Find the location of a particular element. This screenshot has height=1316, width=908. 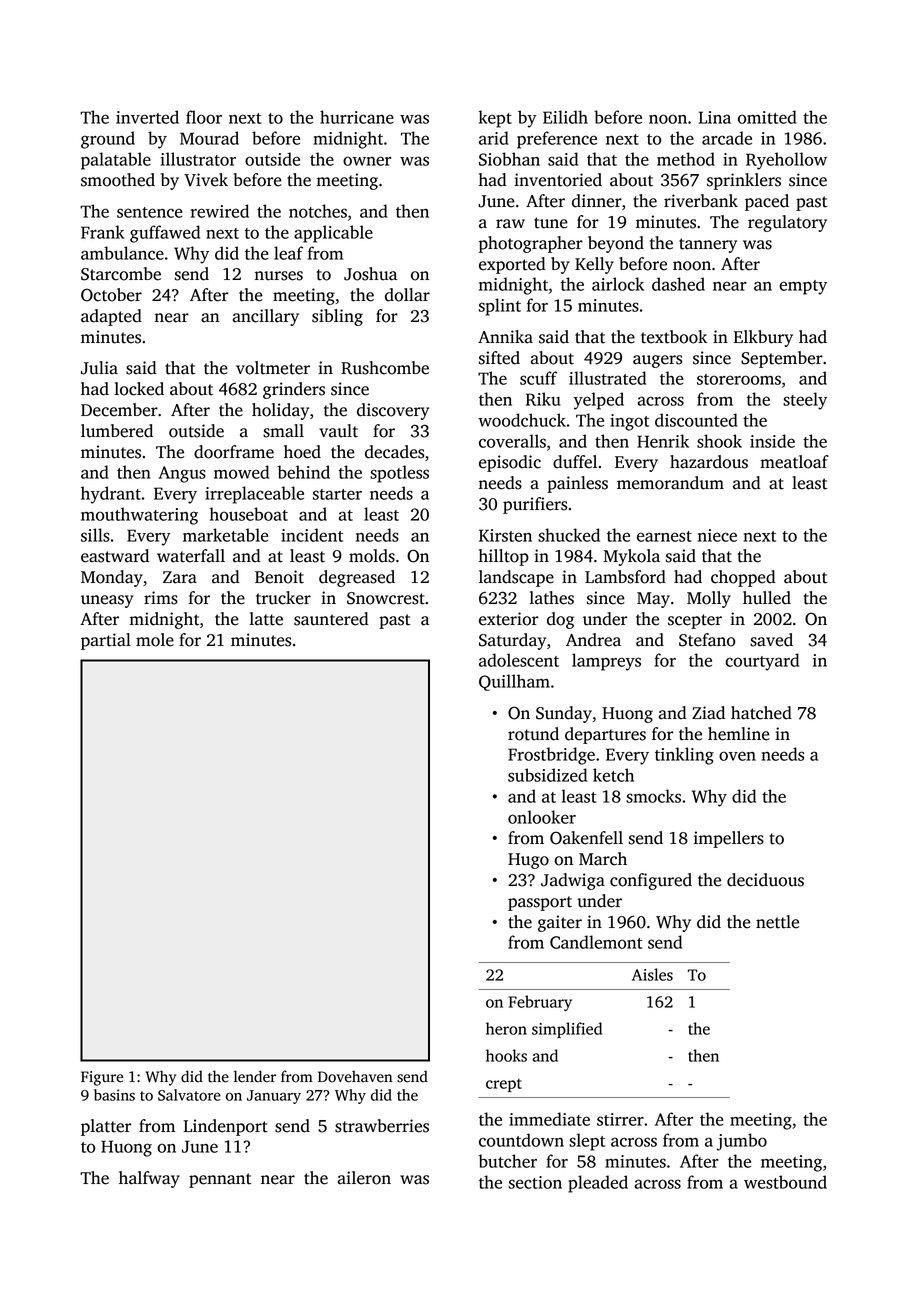

Eilidh is located at coordinates (565, 117).
